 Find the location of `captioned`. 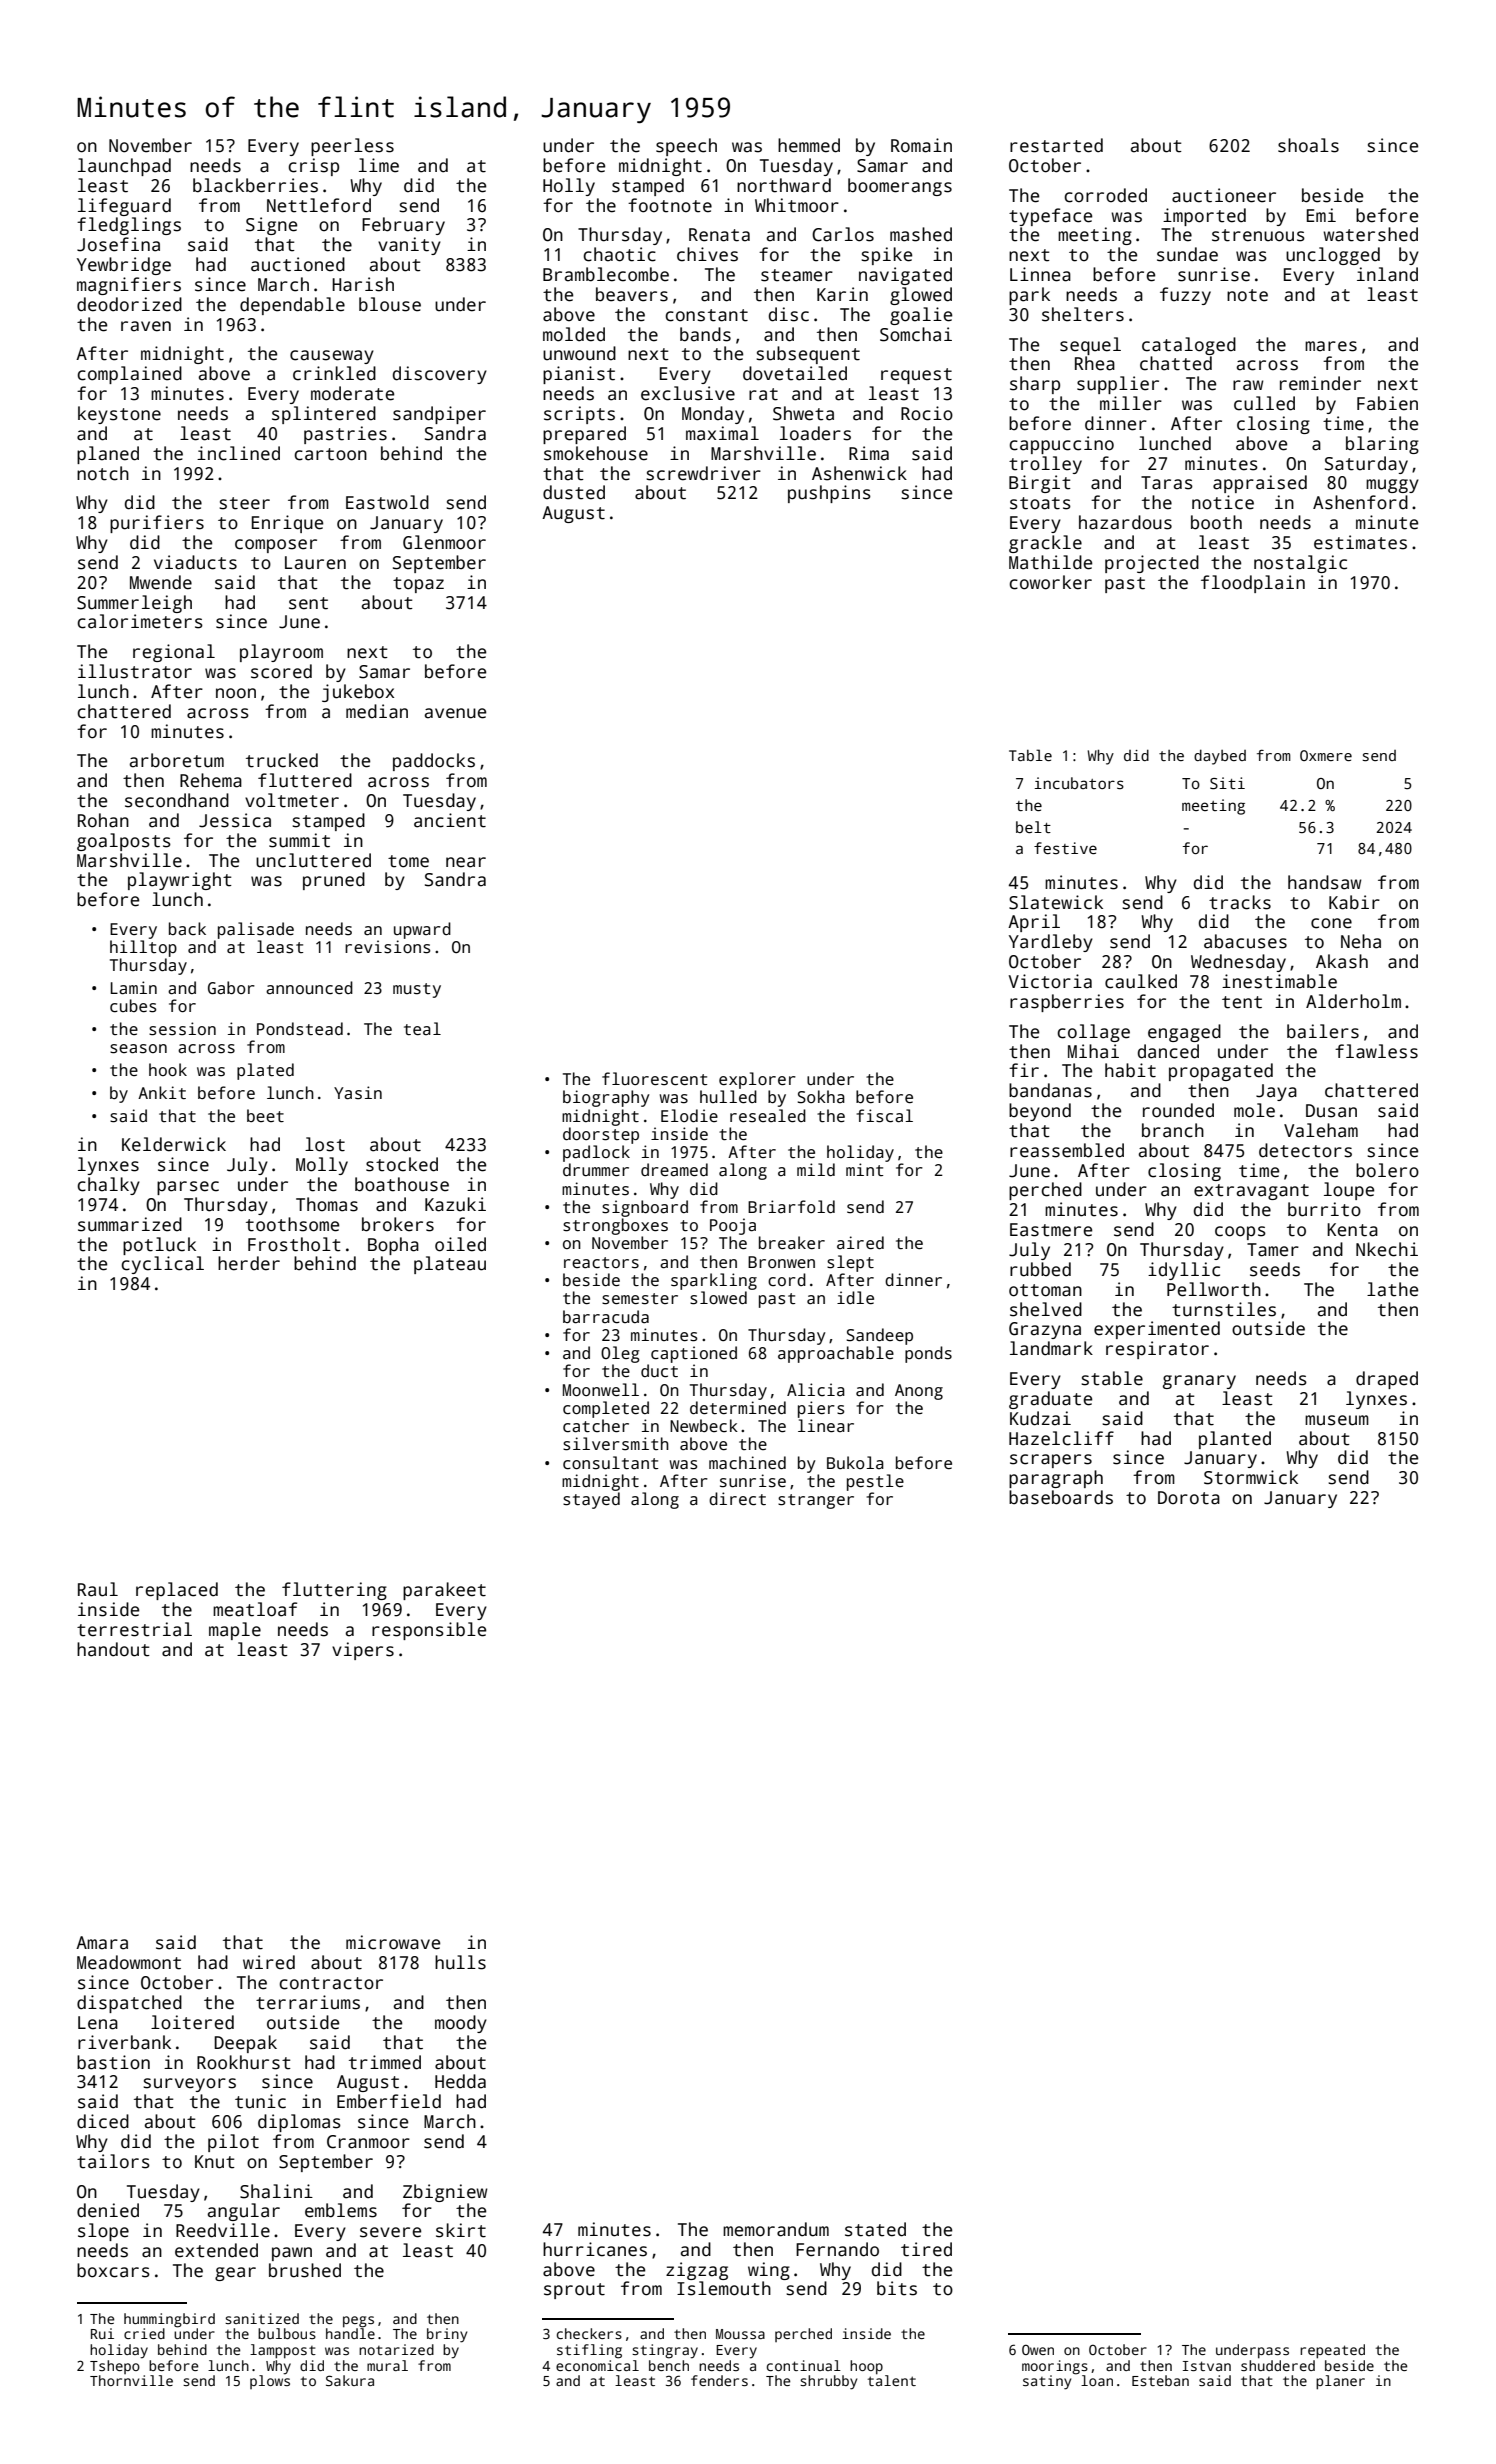

captioned is located at coordinates (694, 1354).
